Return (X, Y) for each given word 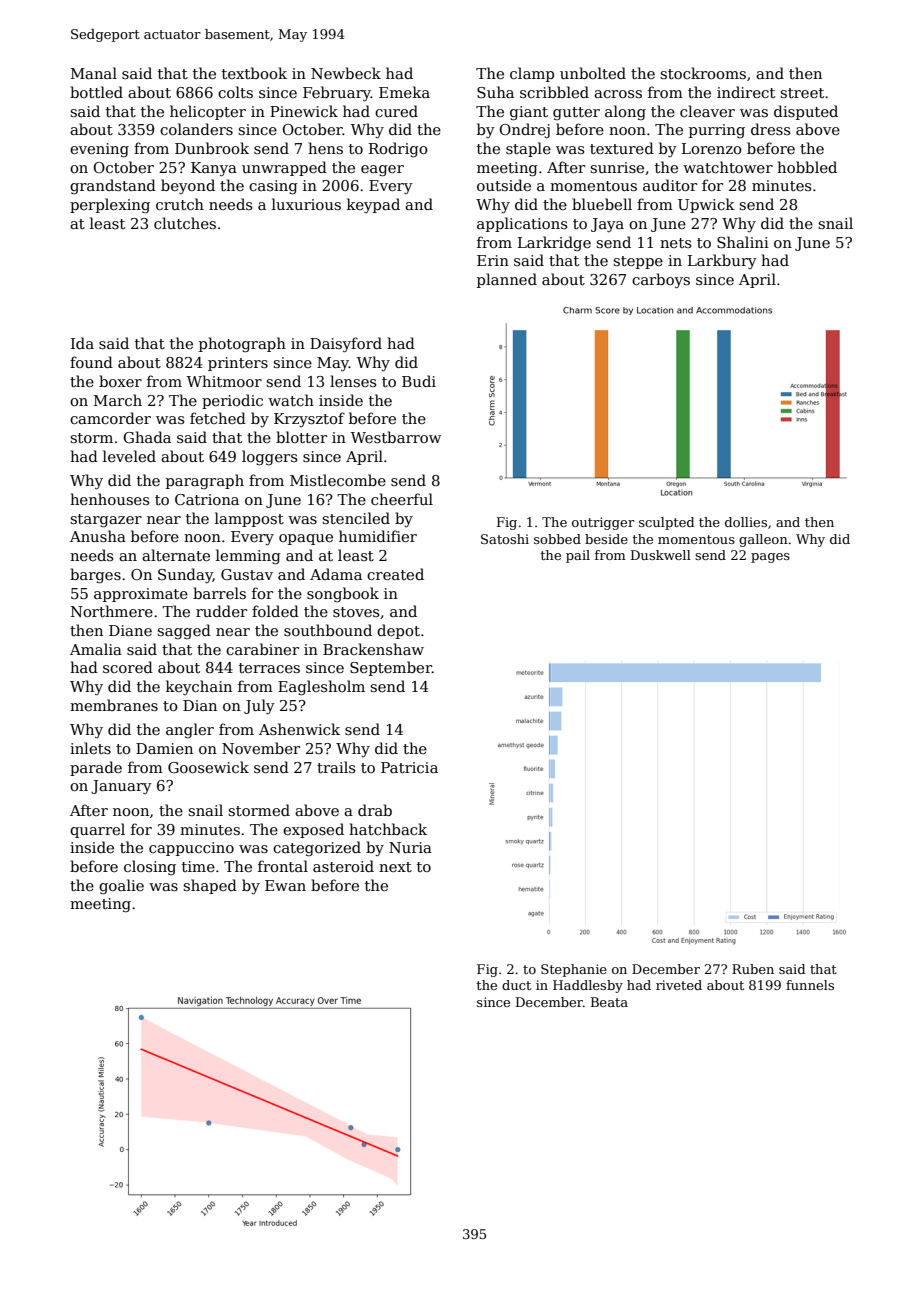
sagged (184, 632)
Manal (94, 73)
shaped (210, 886)
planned (507, 280)
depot (398, 631)
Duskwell (661, 555)
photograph (242, 345)
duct (516, 985)
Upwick (706, 205)
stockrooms (703, 73)
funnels (810, 985)
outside (504, 185)
